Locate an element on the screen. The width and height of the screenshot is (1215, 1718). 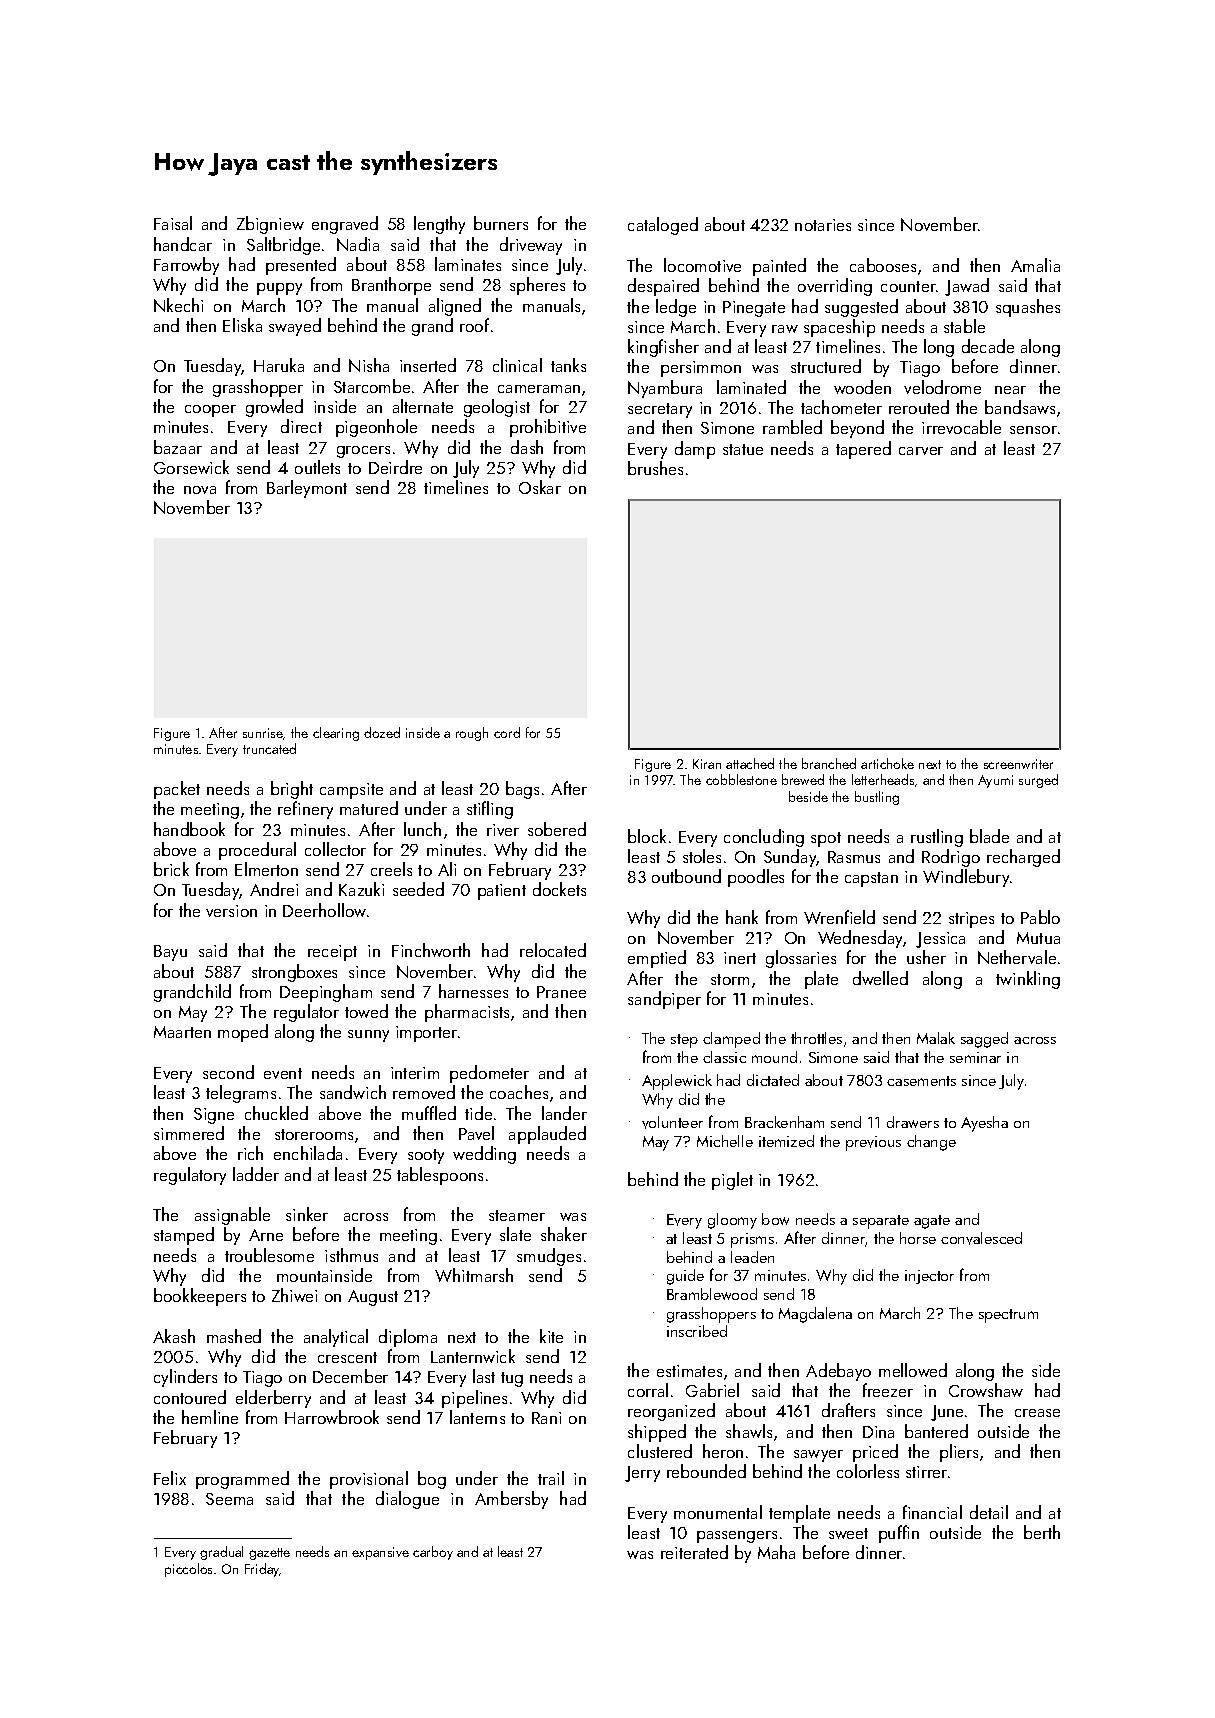
recharged is located at coordinates (1023, 858).
